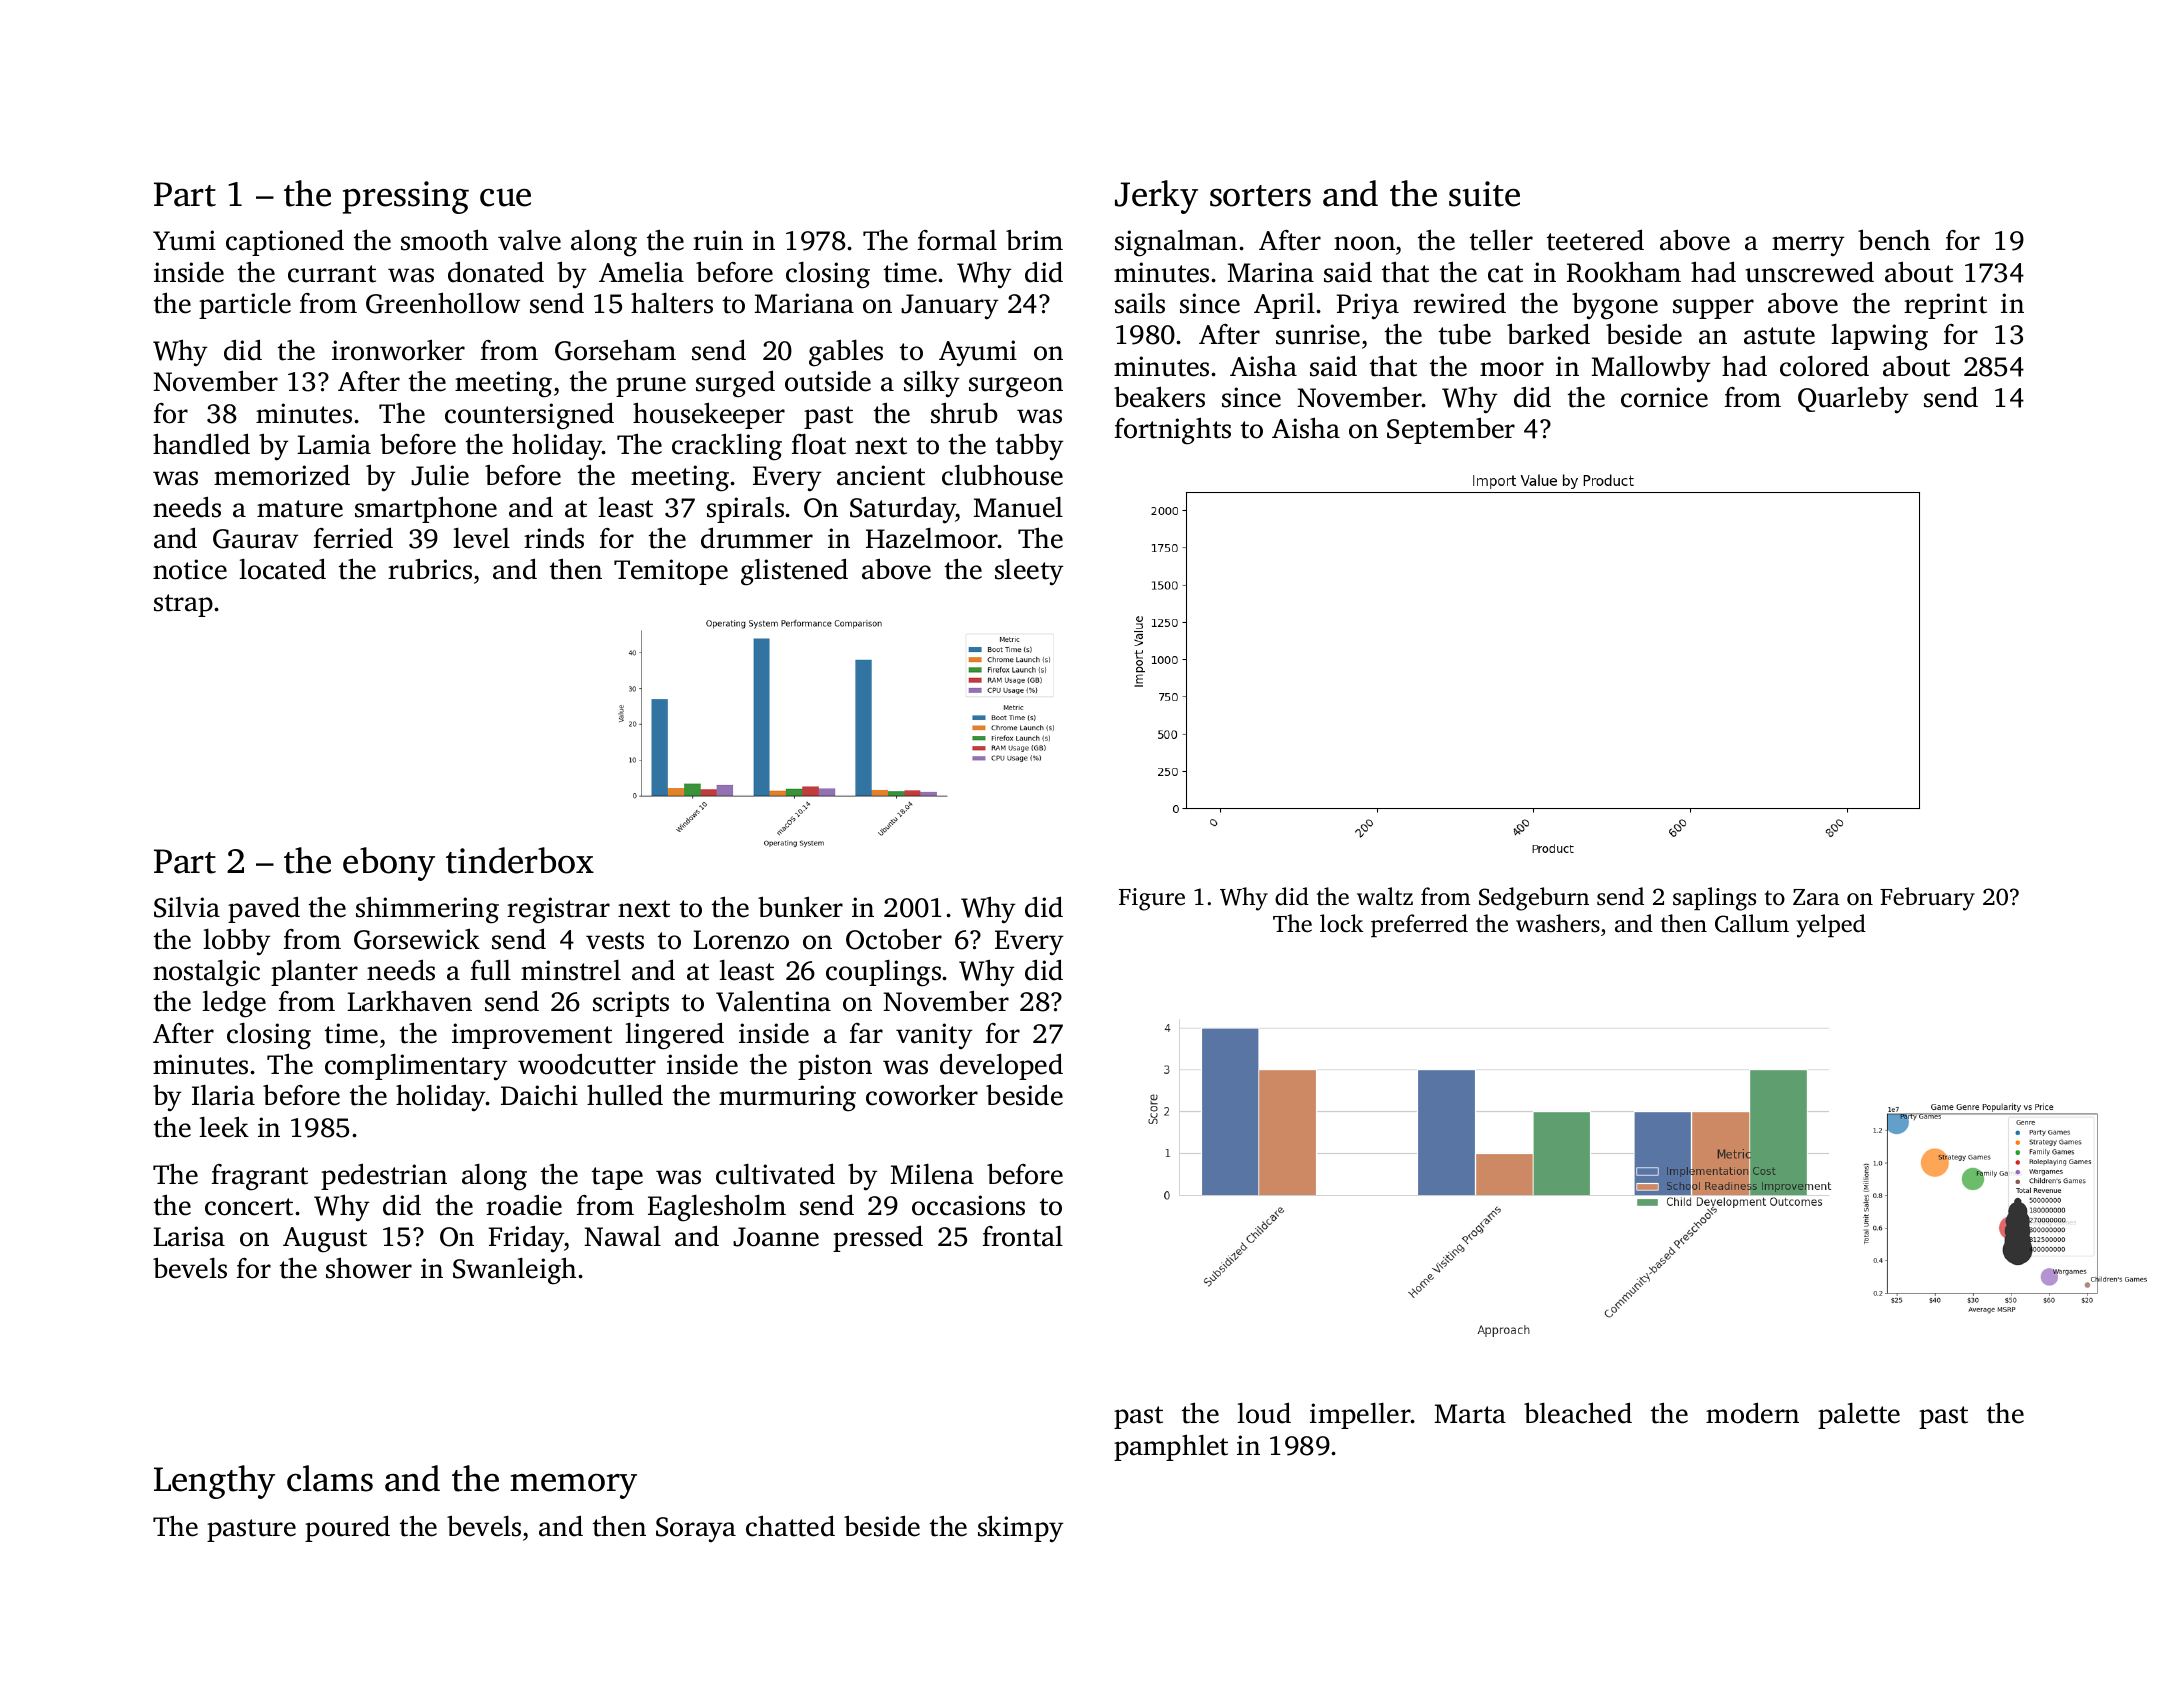 Image resolution: width=2178 pixels, height=1683 pixels. I want to click on sails, so click(1140, 303).
